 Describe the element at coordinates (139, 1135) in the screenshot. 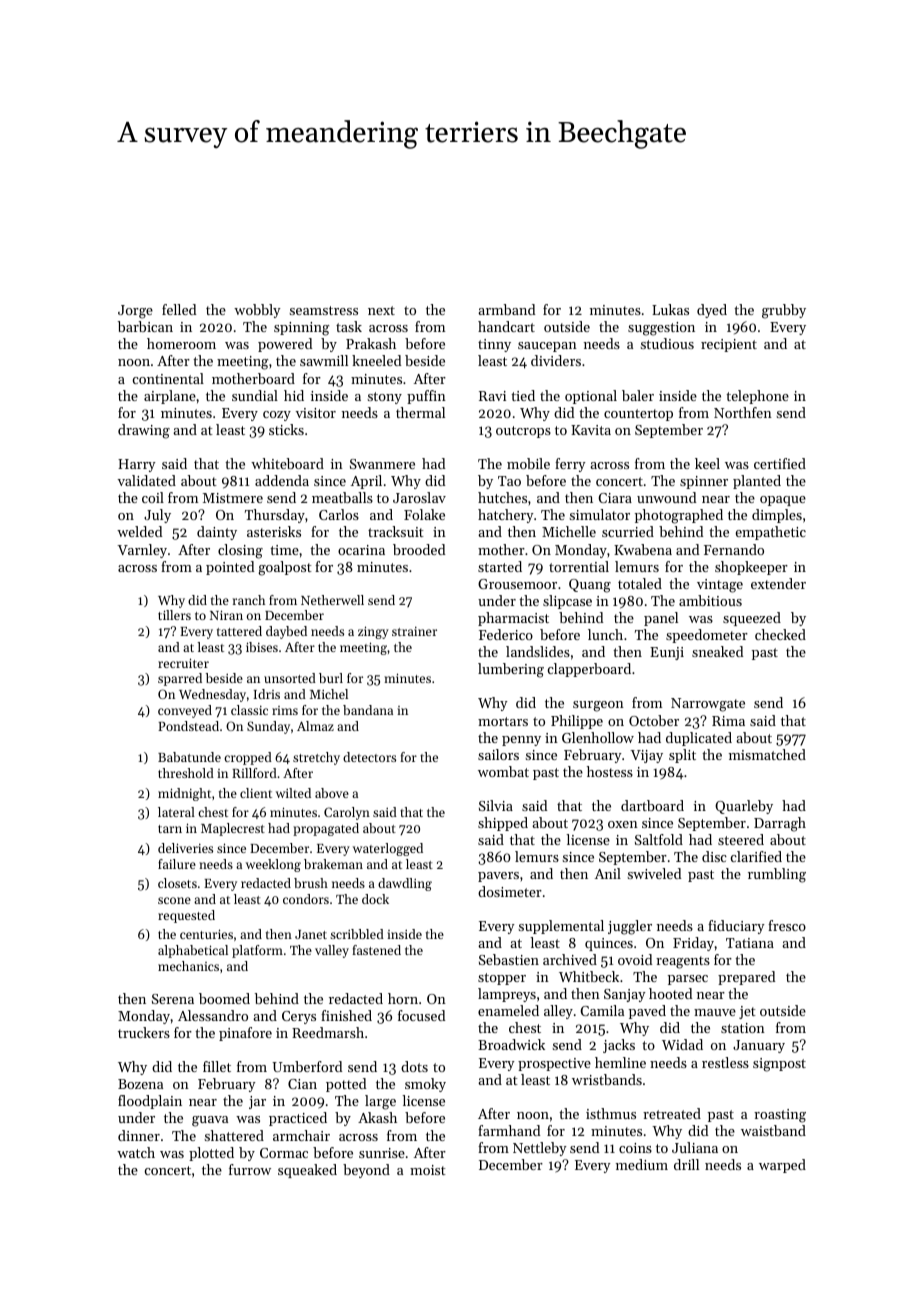

I see `dinner` at that location.
